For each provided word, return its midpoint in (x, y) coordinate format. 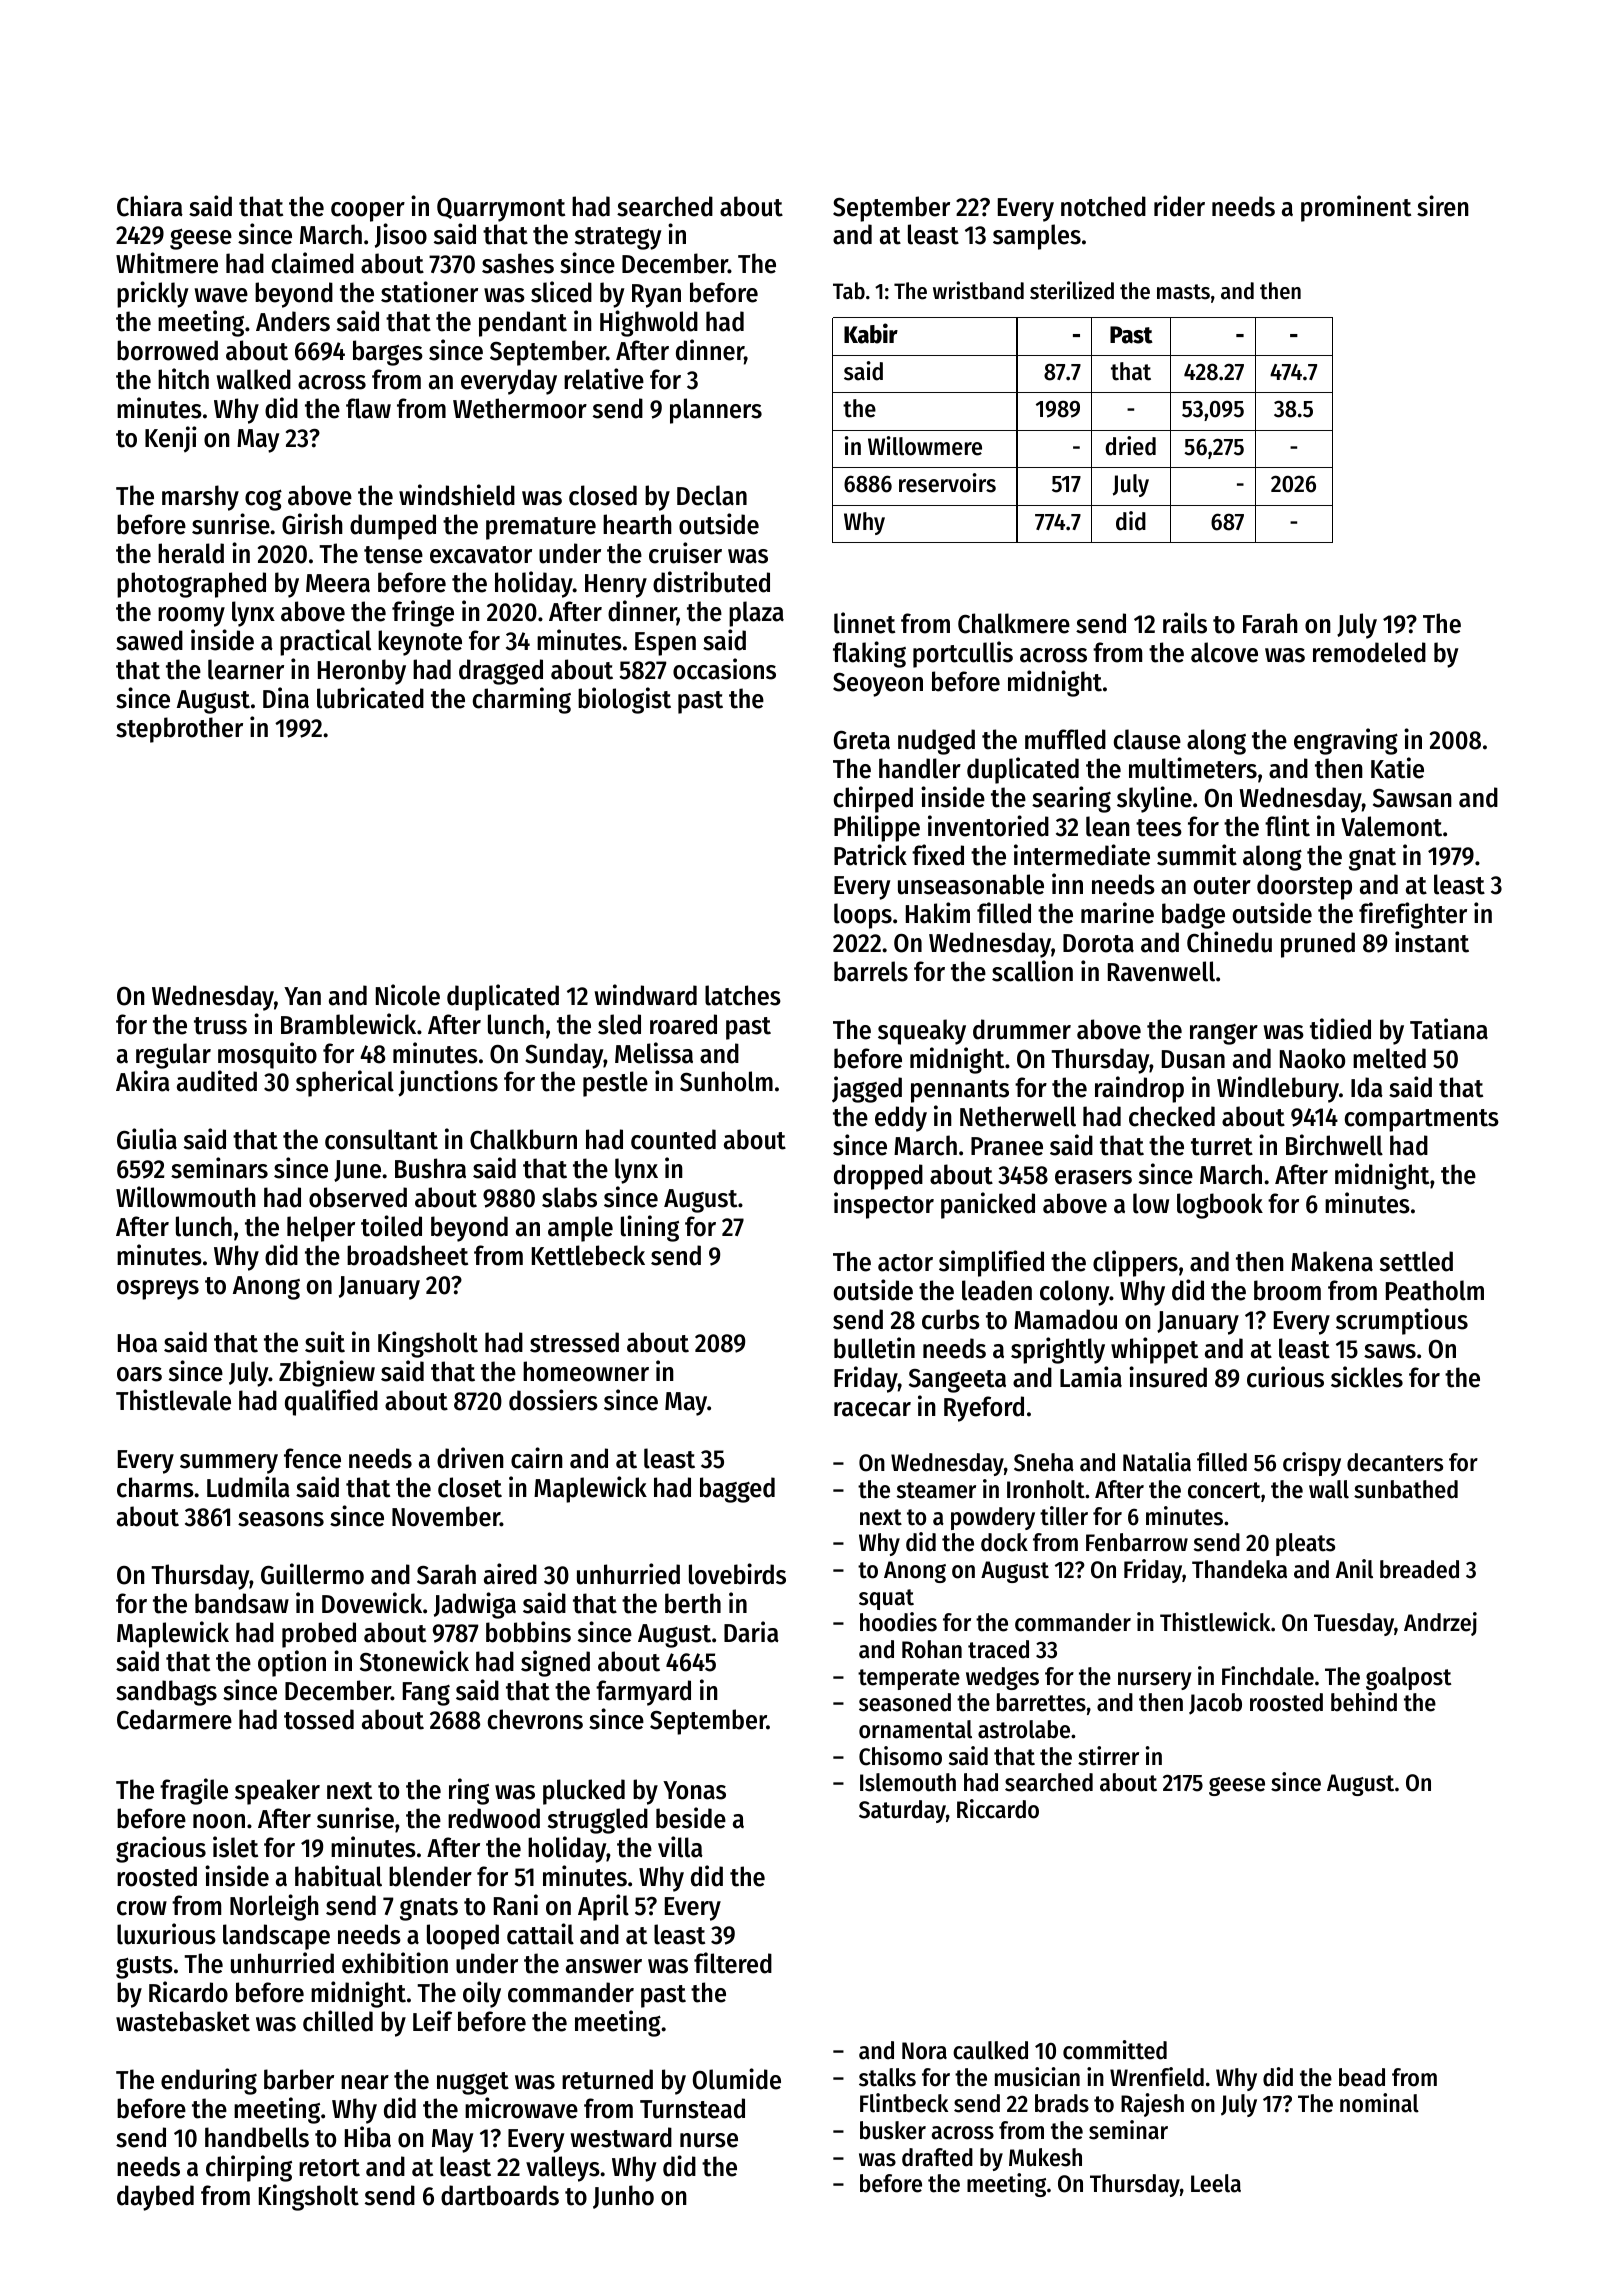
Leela (1216, 2183)
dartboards (500, 2195)
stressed (574, 1342)
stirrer (1108, 1756)
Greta (862, 740)
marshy (200, 498)
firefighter (1413, 915)
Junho (623, 2197)
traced (998, 1649)
